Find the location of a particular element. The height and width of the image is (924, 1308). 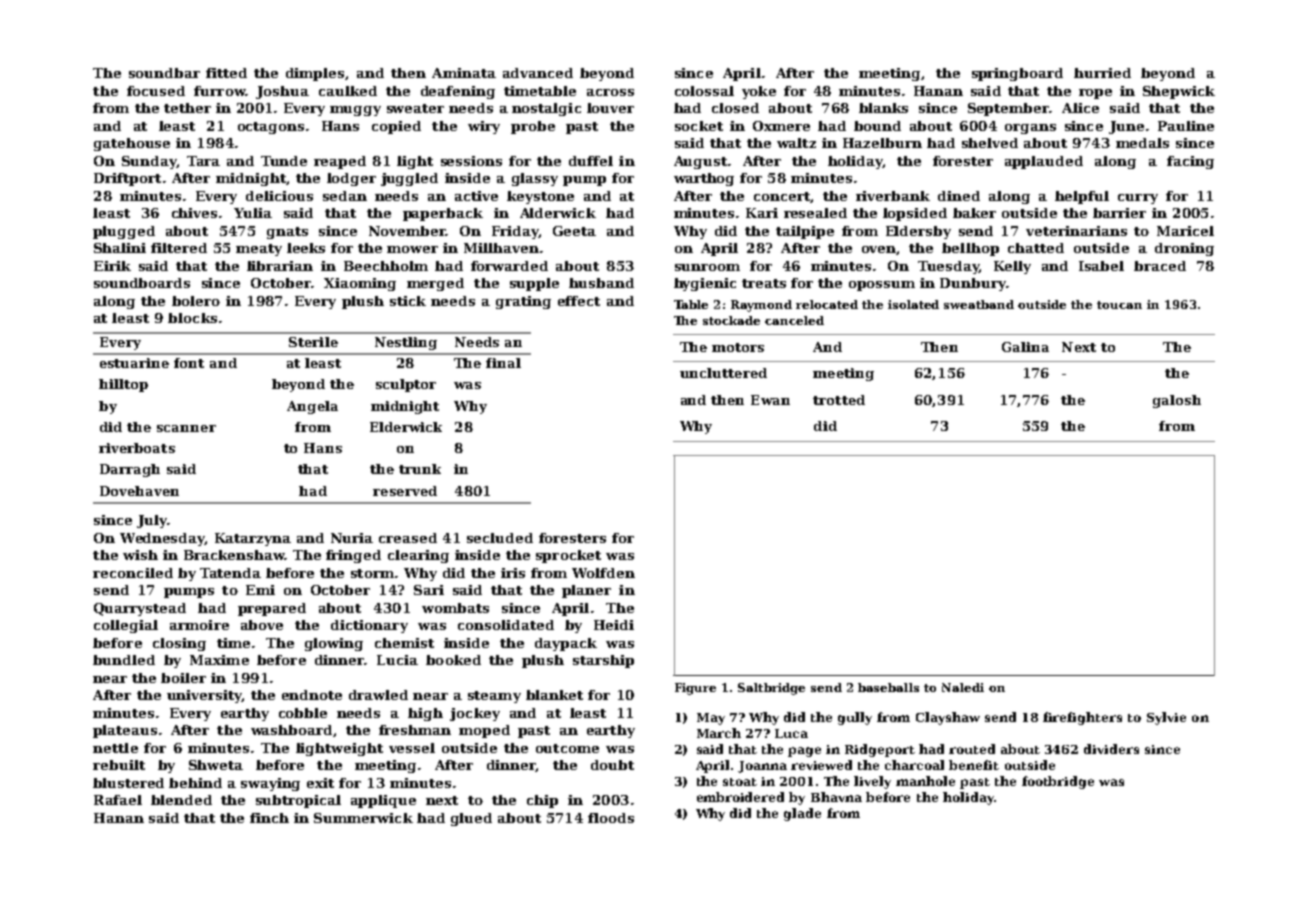

trotted is located at coordinates (839, 400).
